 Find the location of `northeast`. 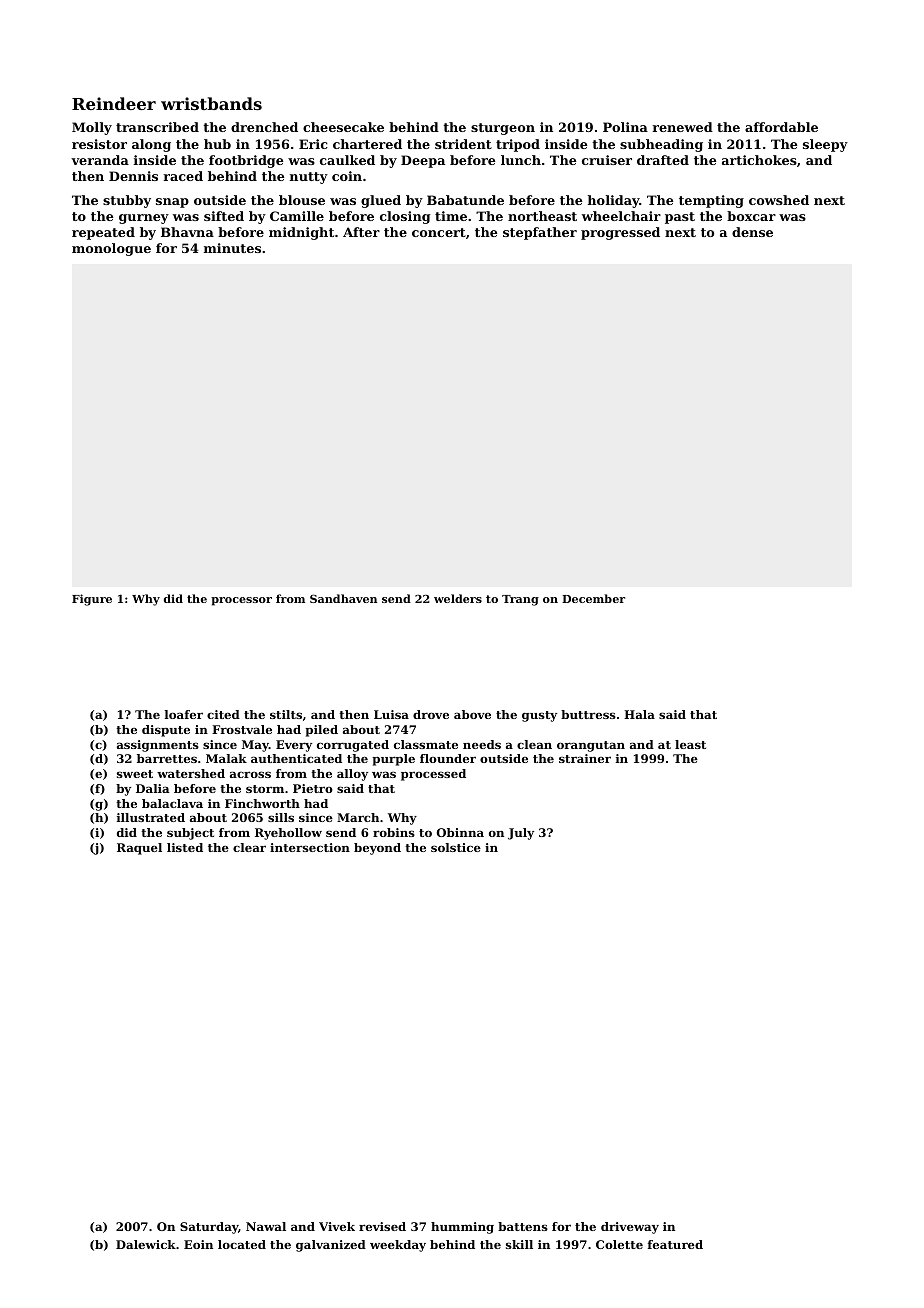

northeast is located at coordinates (542, 216).
